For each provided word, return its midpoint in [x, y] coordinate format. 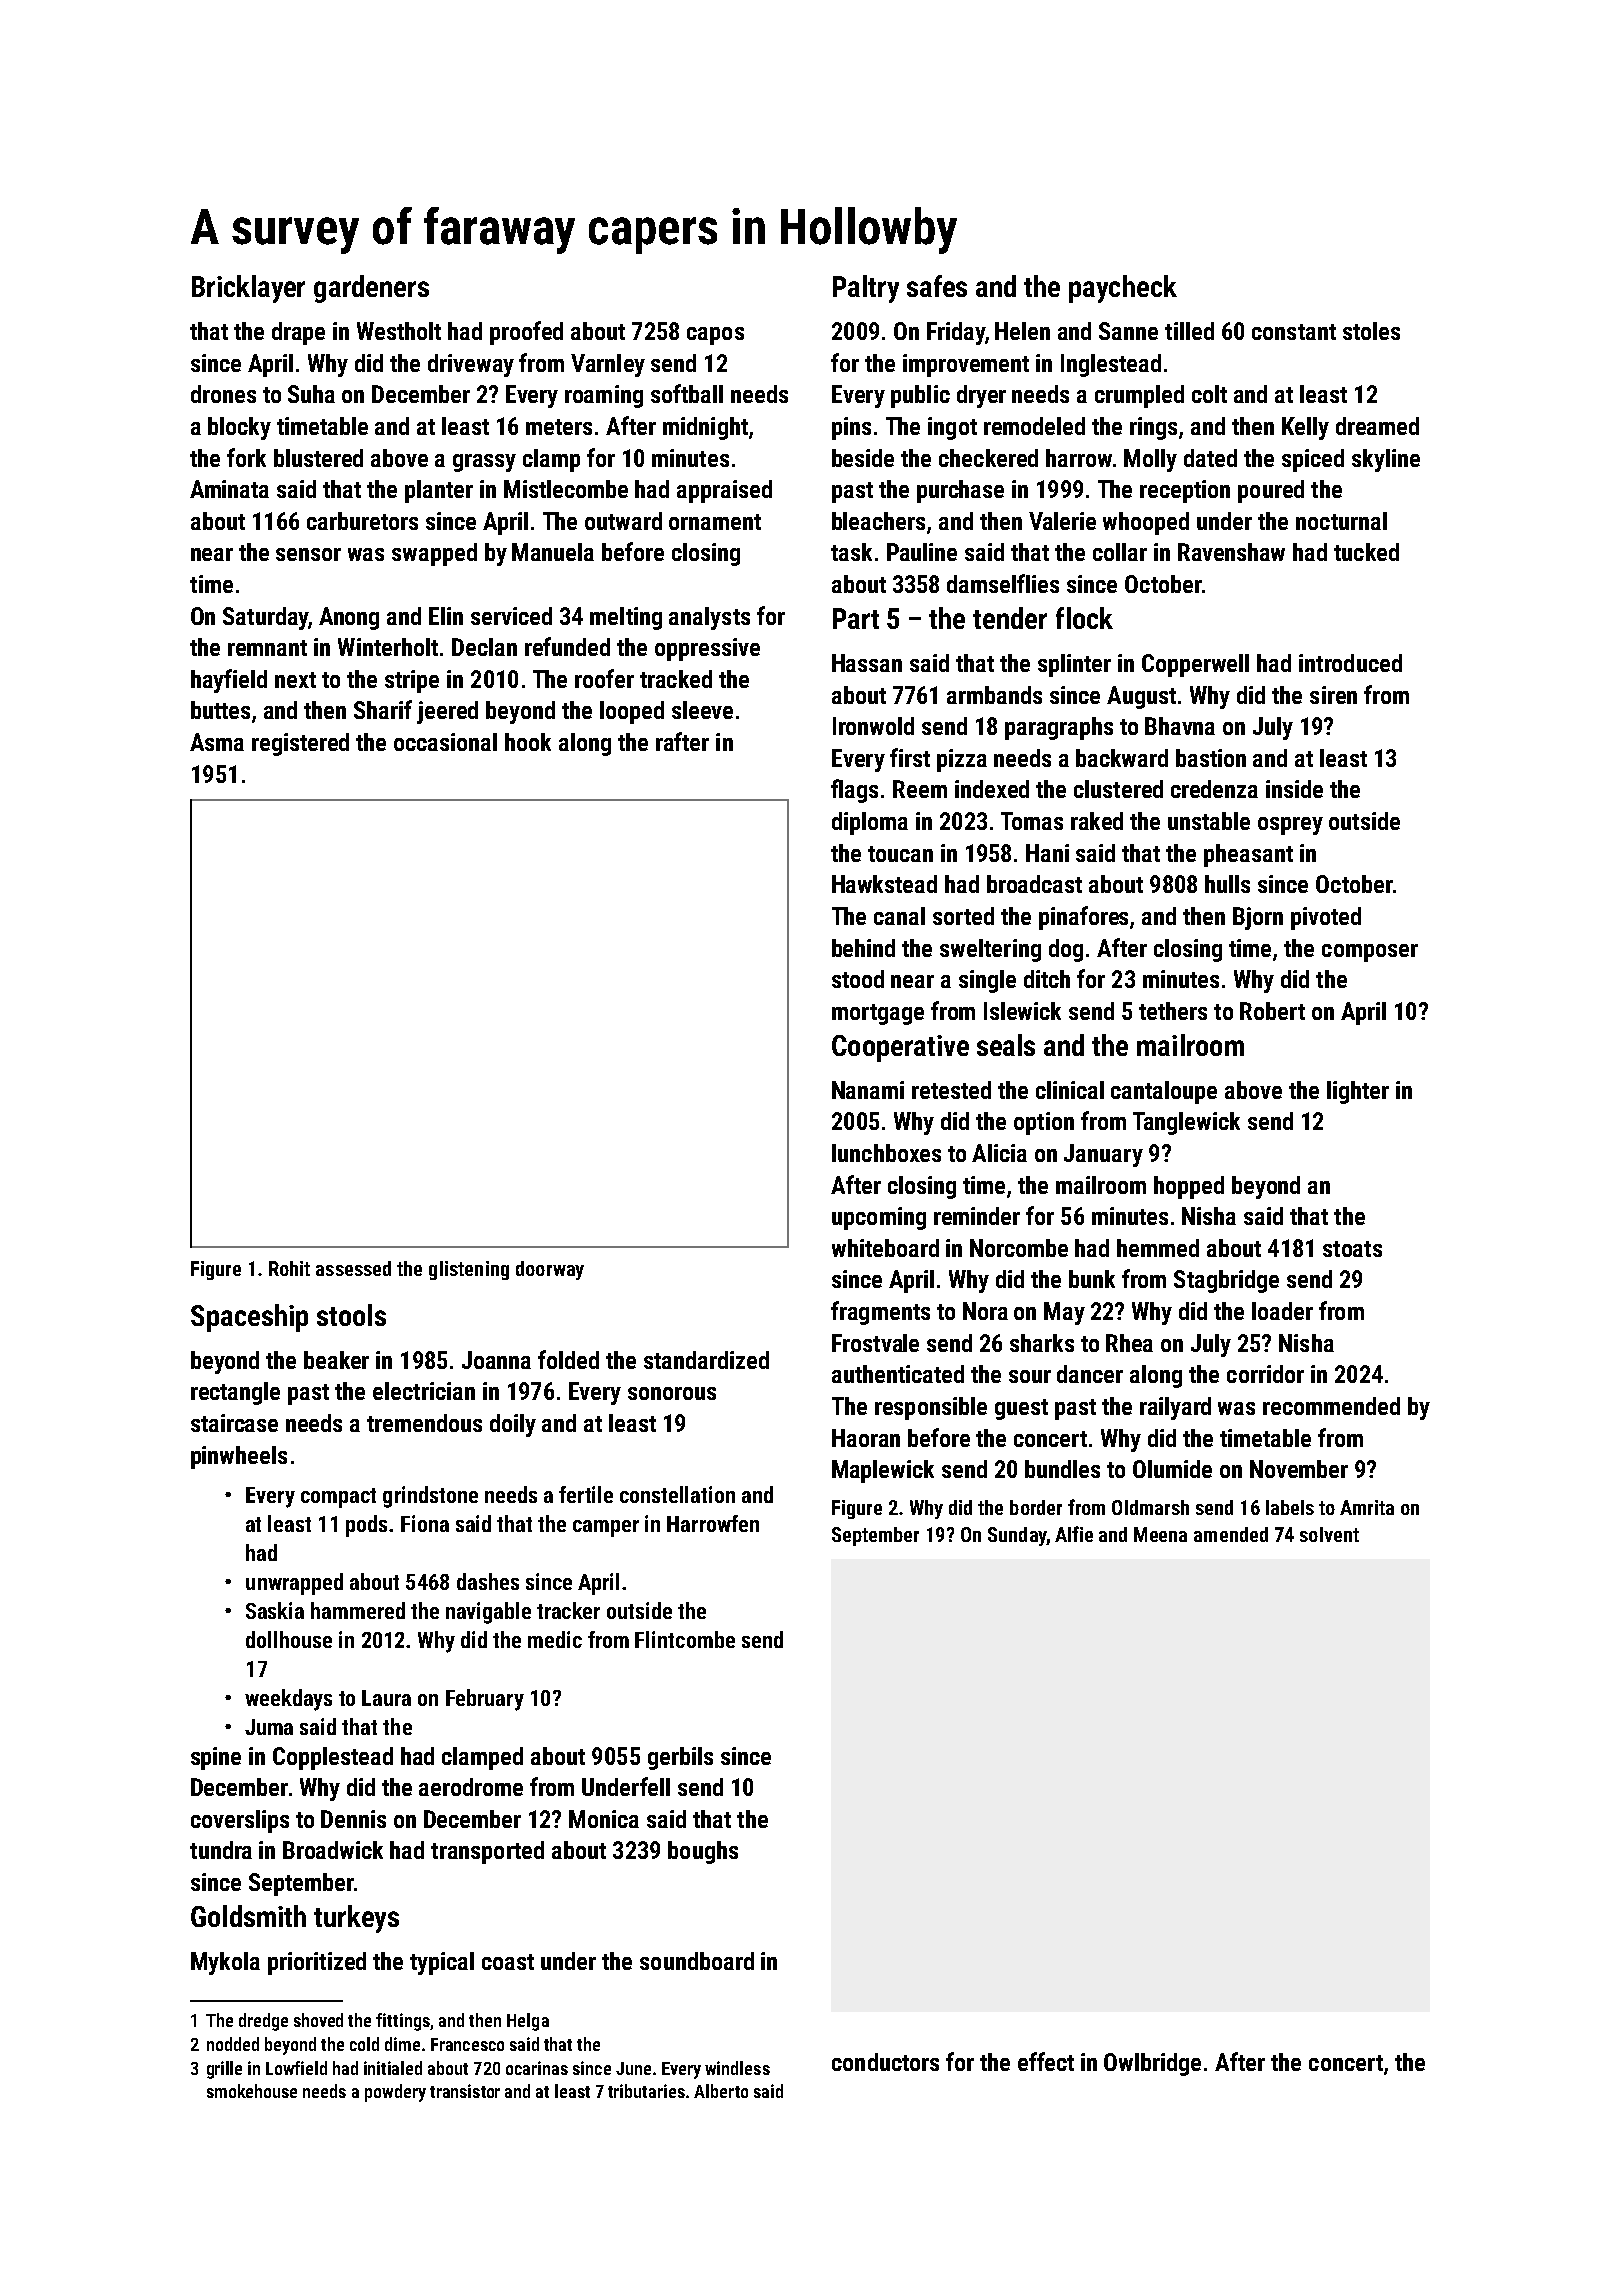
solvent [1329, 1534]
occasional [445, 742]
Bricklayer [248, 289]
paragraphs [1059, 728]
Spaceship [249, 1318]
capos [715, 336]
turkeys [356, 1919]
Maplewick [883, 1471]
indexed [992, 789]
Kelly [1305, 428]
